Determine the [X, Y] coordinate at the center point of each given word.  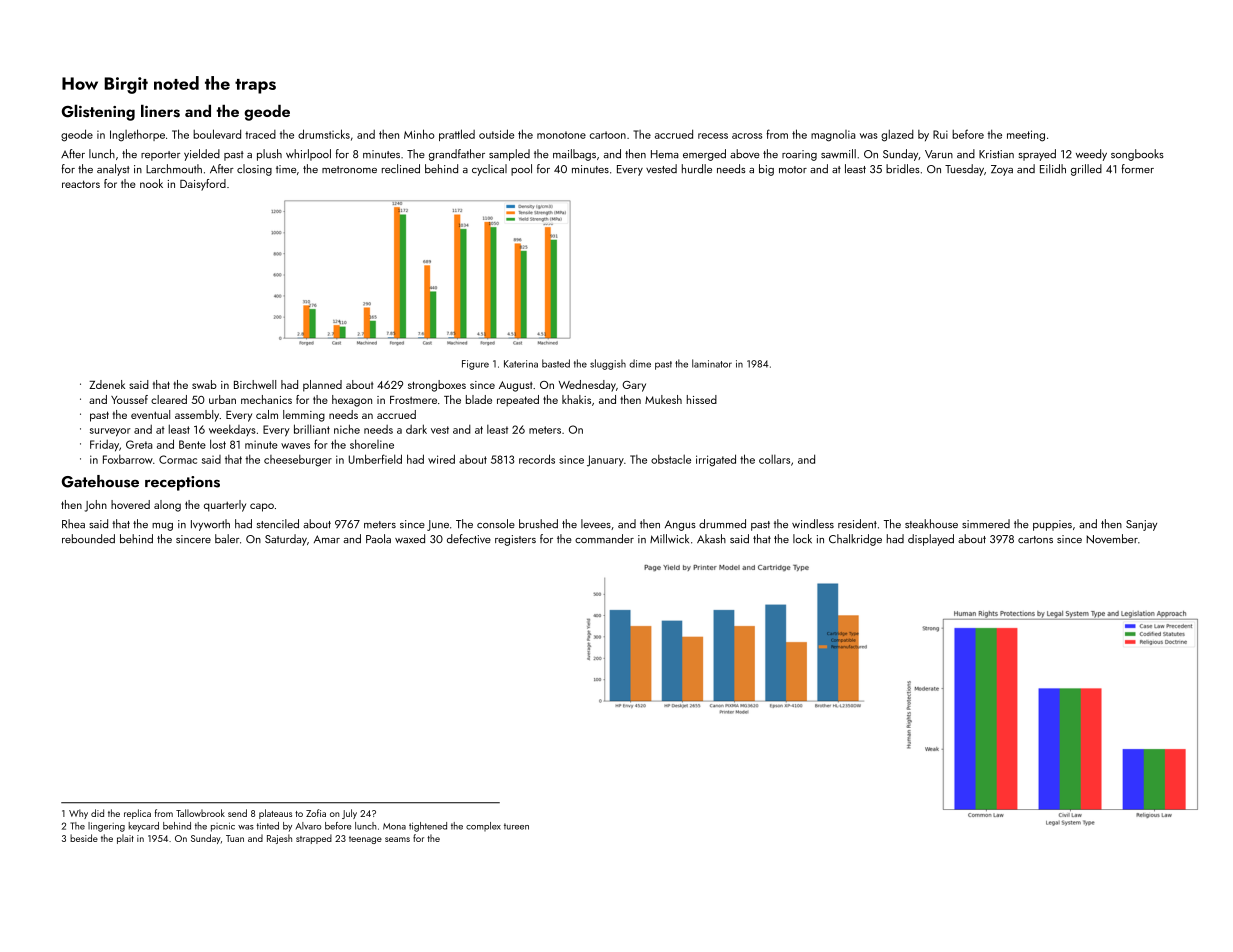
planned [322, 386]
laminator [712, 363]
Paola [378, 538]
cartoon [608, 135]
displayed [931, 540]
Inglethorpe [137, 135]
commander [604, 538]
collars [774, 459]
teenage [365, 840]
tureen [516, 826]
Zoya [1002, 170]
